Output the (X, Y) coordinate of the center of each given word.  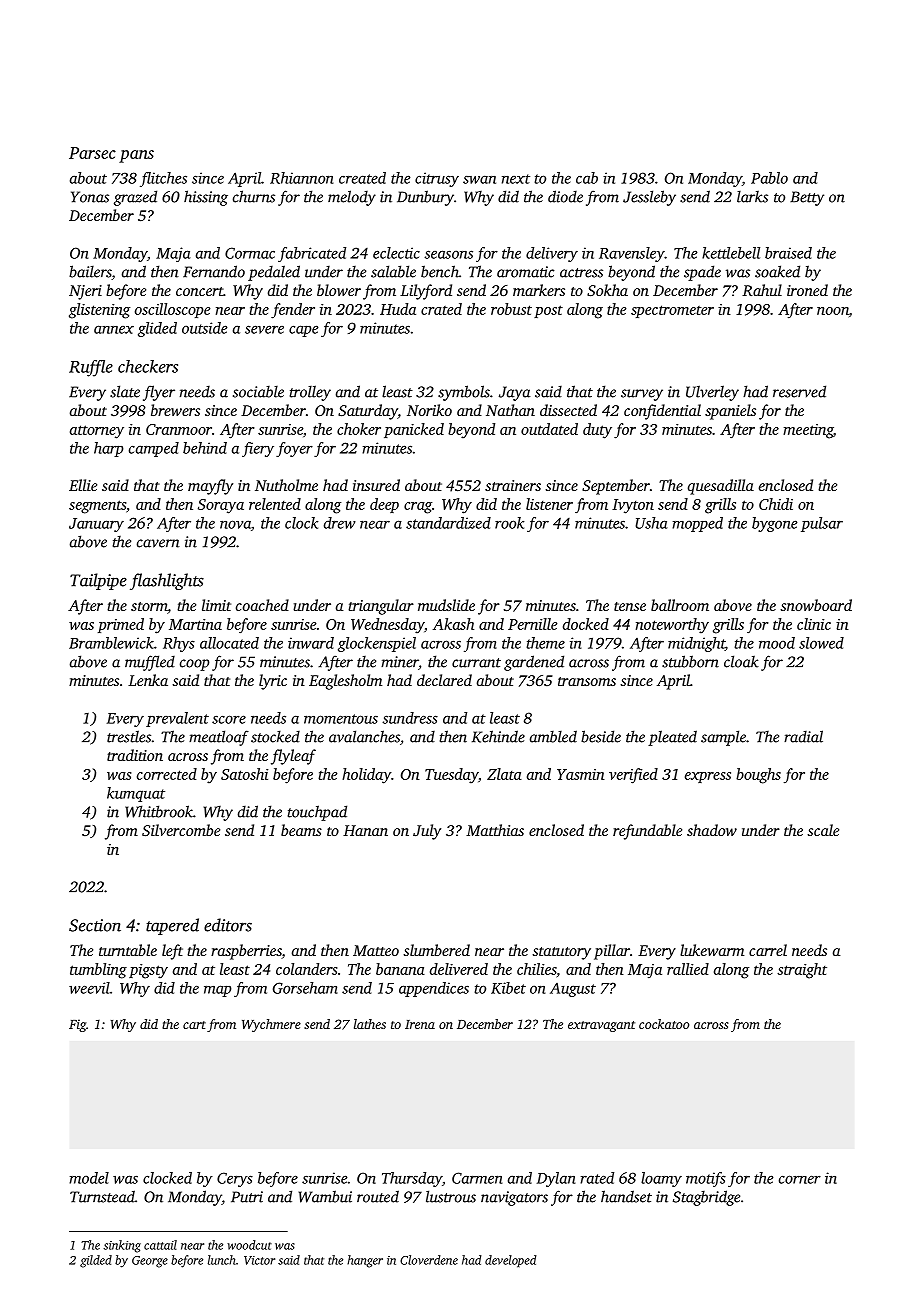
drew (340, 523)
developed (511, 1261)
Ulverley (712, 393)
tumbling (98, 971)
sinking (122, 1246)
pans (136, 156)
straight (802, 971)
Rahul (762, 290)
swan (479, 180)
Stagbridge (706, 1198)
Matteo (376, 950)
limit (216, 605)
